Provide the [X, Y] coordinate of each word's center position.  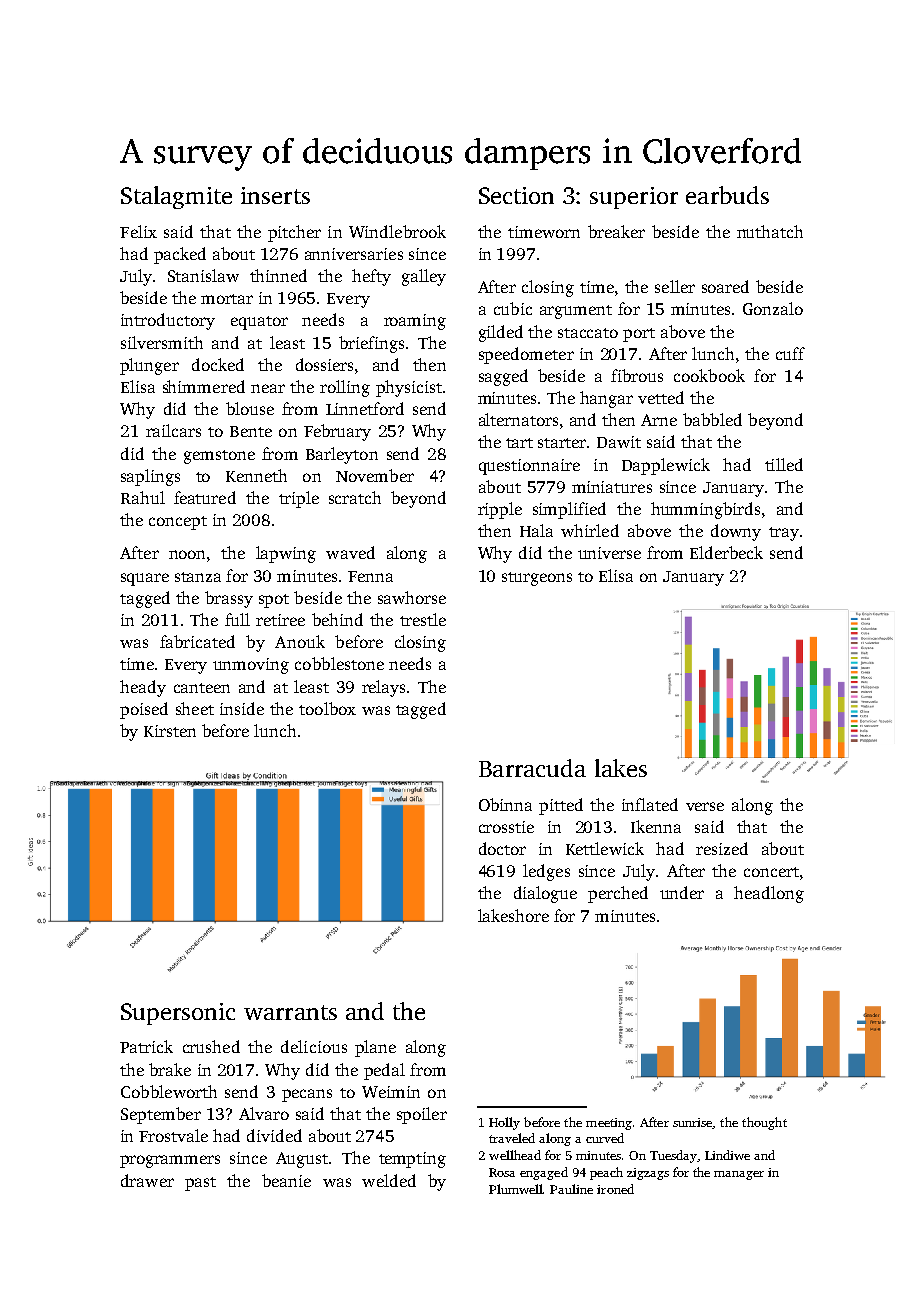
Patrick [146, 1046]
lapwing [286, 554]
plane [375, 1048]
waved [350, 552]
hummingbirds [705, 510]
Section [516, 195]
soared [725, 286]
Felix [138, 231]
